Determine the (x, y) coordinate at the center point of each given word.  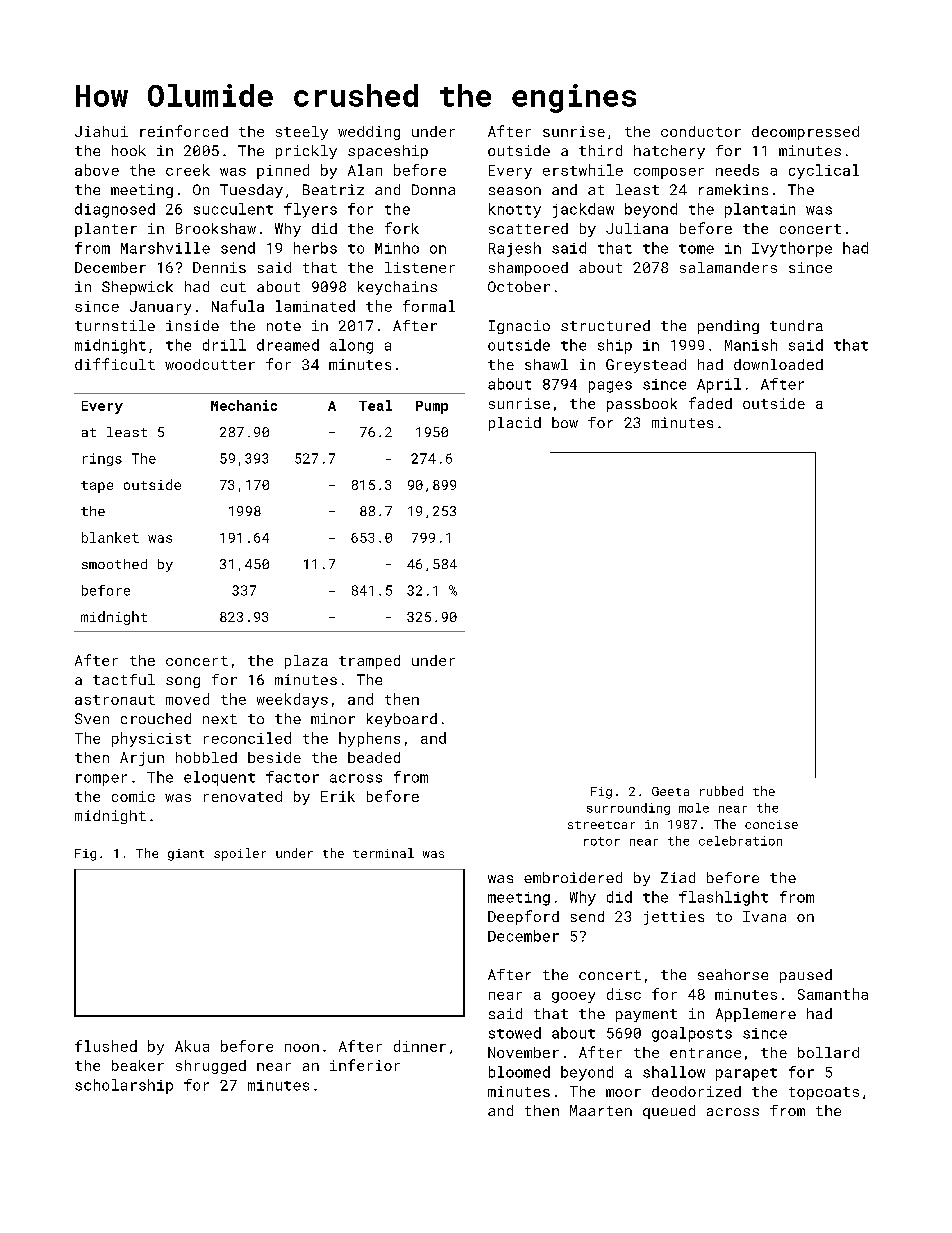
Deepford (523, 917)
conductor (701, 131)
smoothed (114, 564)
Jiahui (101, 131)
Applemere (756, 1015)
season (515, 191)
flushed (106, 1046)
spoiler (240, 854)
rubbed (721, 791)
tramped (369, 662)
